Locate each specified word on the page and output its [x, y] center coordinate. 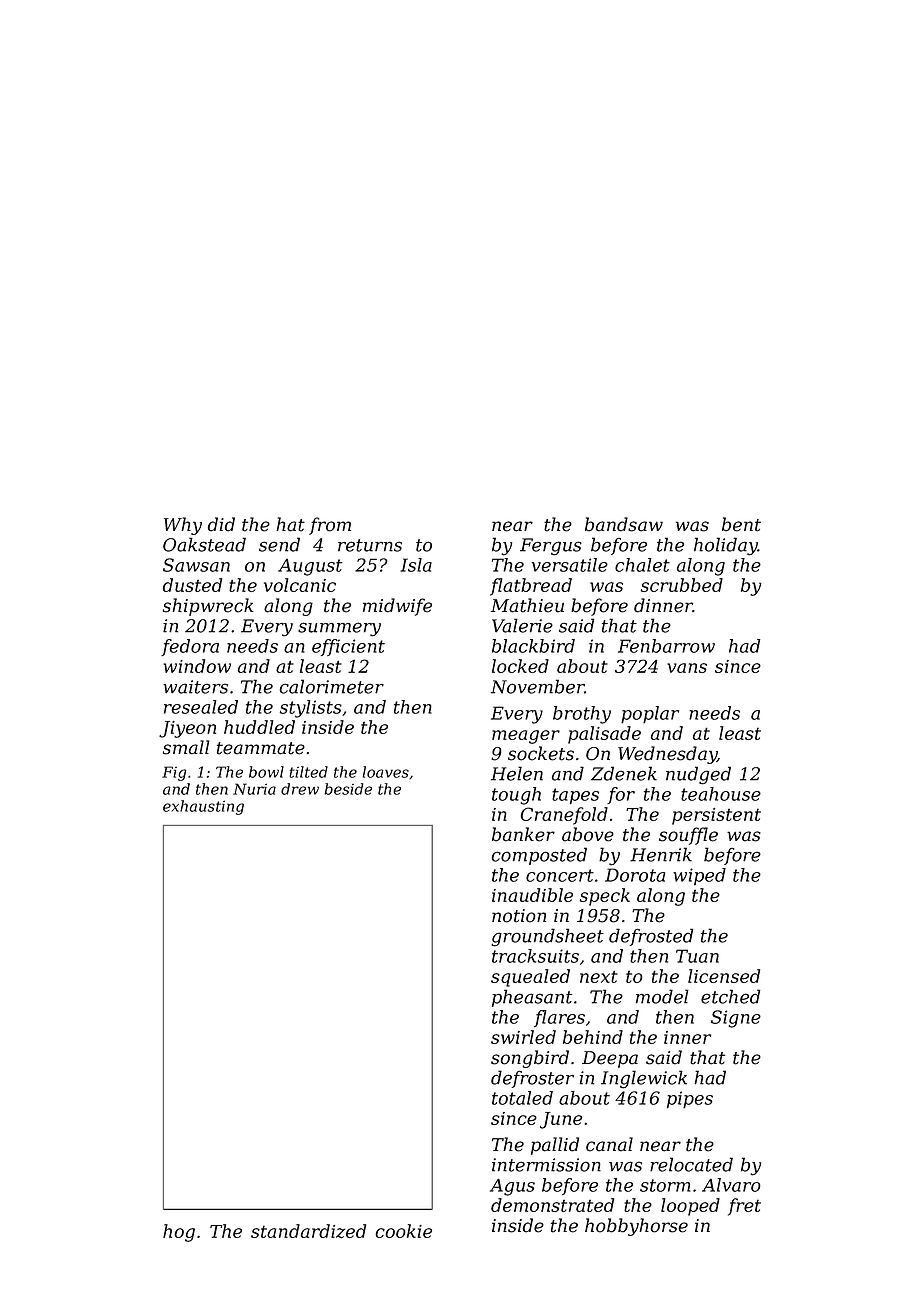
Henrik [661, 854]
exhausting [203, 807]
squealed [530, 978]
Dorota [635, 875]
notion [519, 916]
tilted [308, 772]
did [221, 524]
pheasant [532, 998]
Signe [736, 1019]
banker [523, 834]
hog [179, 1233]
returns [370, 545]
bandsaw [624, 524]
